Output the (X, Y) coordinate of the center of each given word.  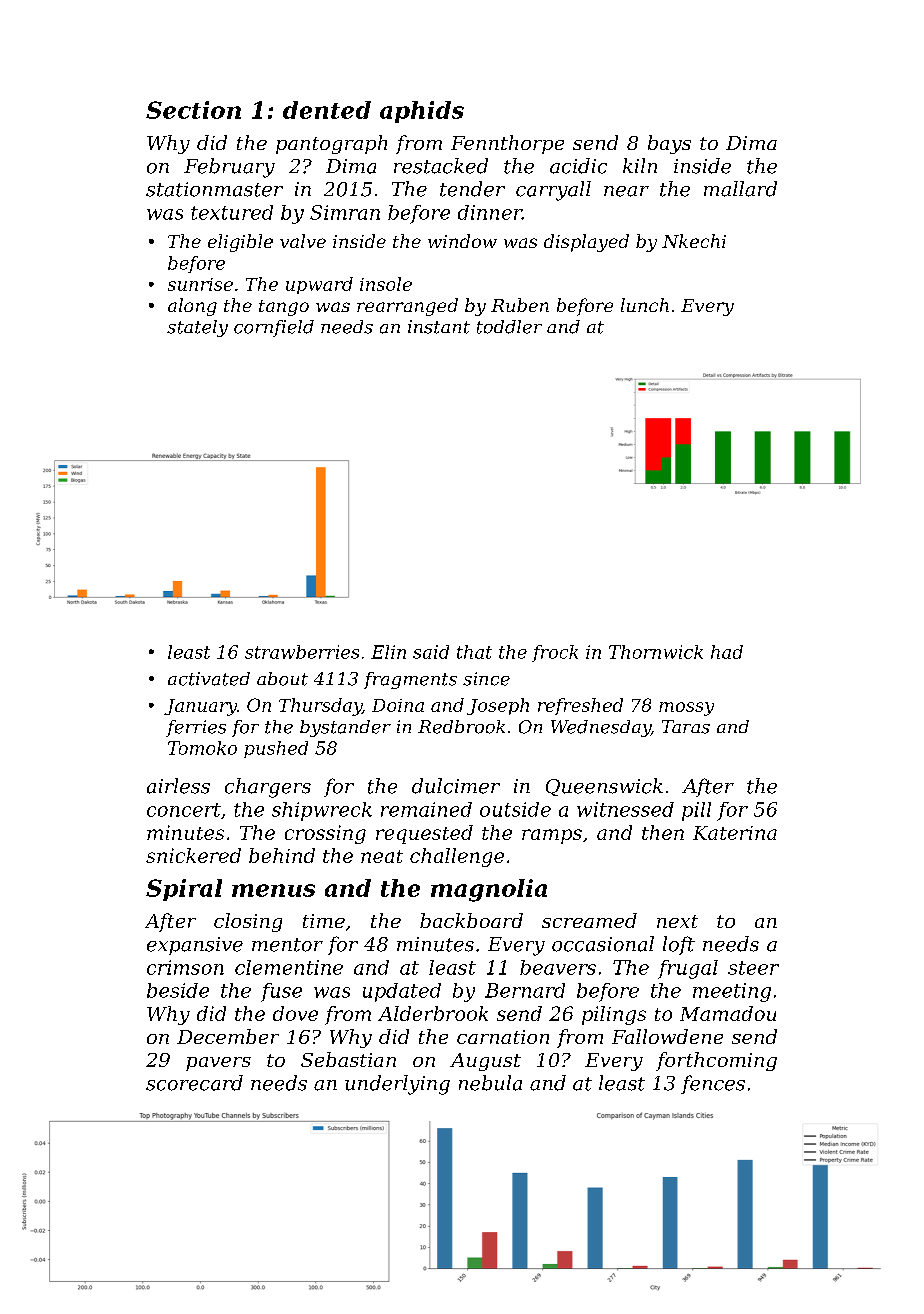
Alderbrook (433, 1013)
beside (178, 990)
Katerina (735, 833)
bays (669, 144)
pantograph (331, 144)
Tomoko (202, 748)
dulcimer (456, 786)
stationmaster (214, 189)
